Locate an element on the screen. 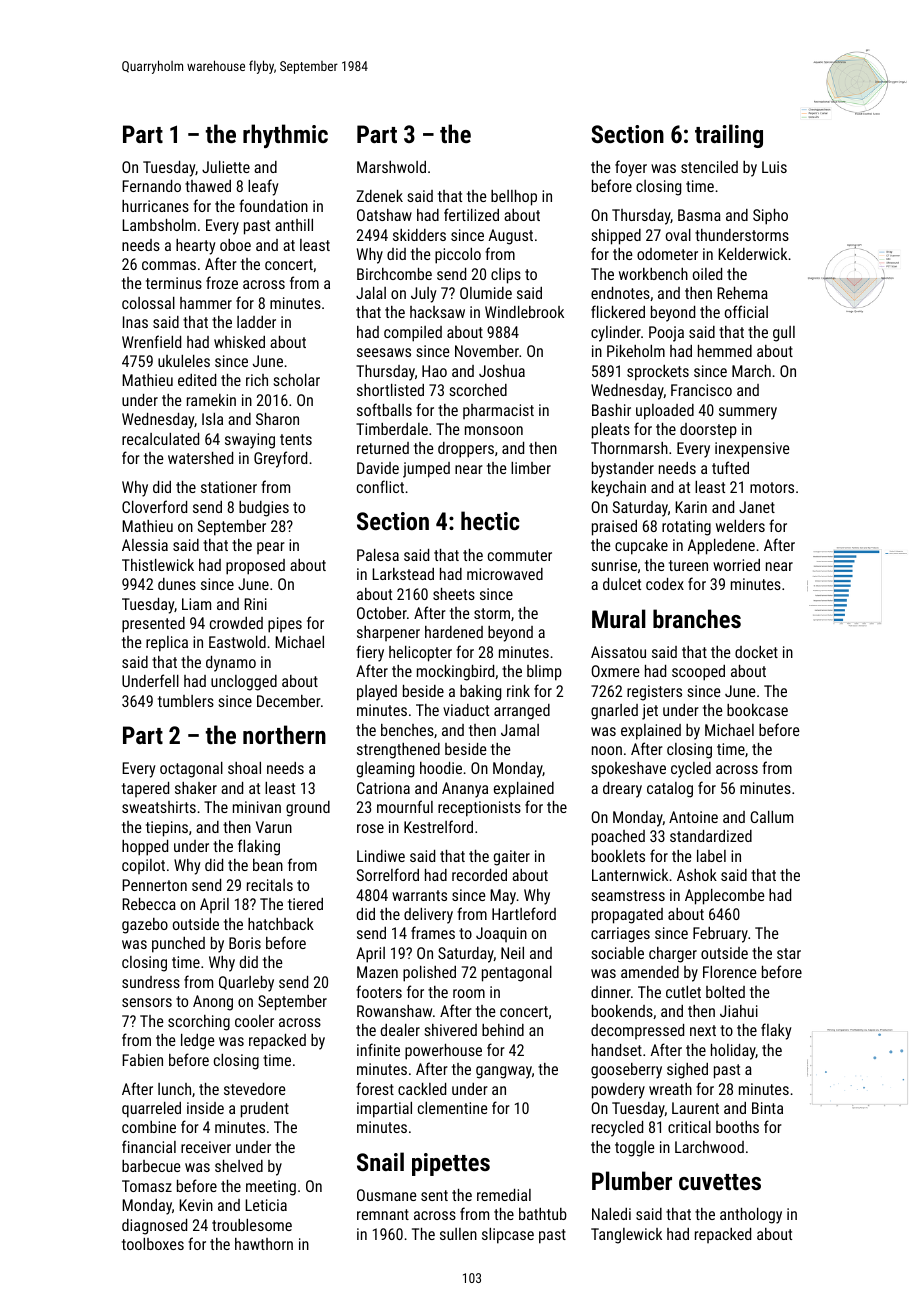 The width and height of the screenshot is (924, 1308). anthill is located at coordinates (294, 225).
